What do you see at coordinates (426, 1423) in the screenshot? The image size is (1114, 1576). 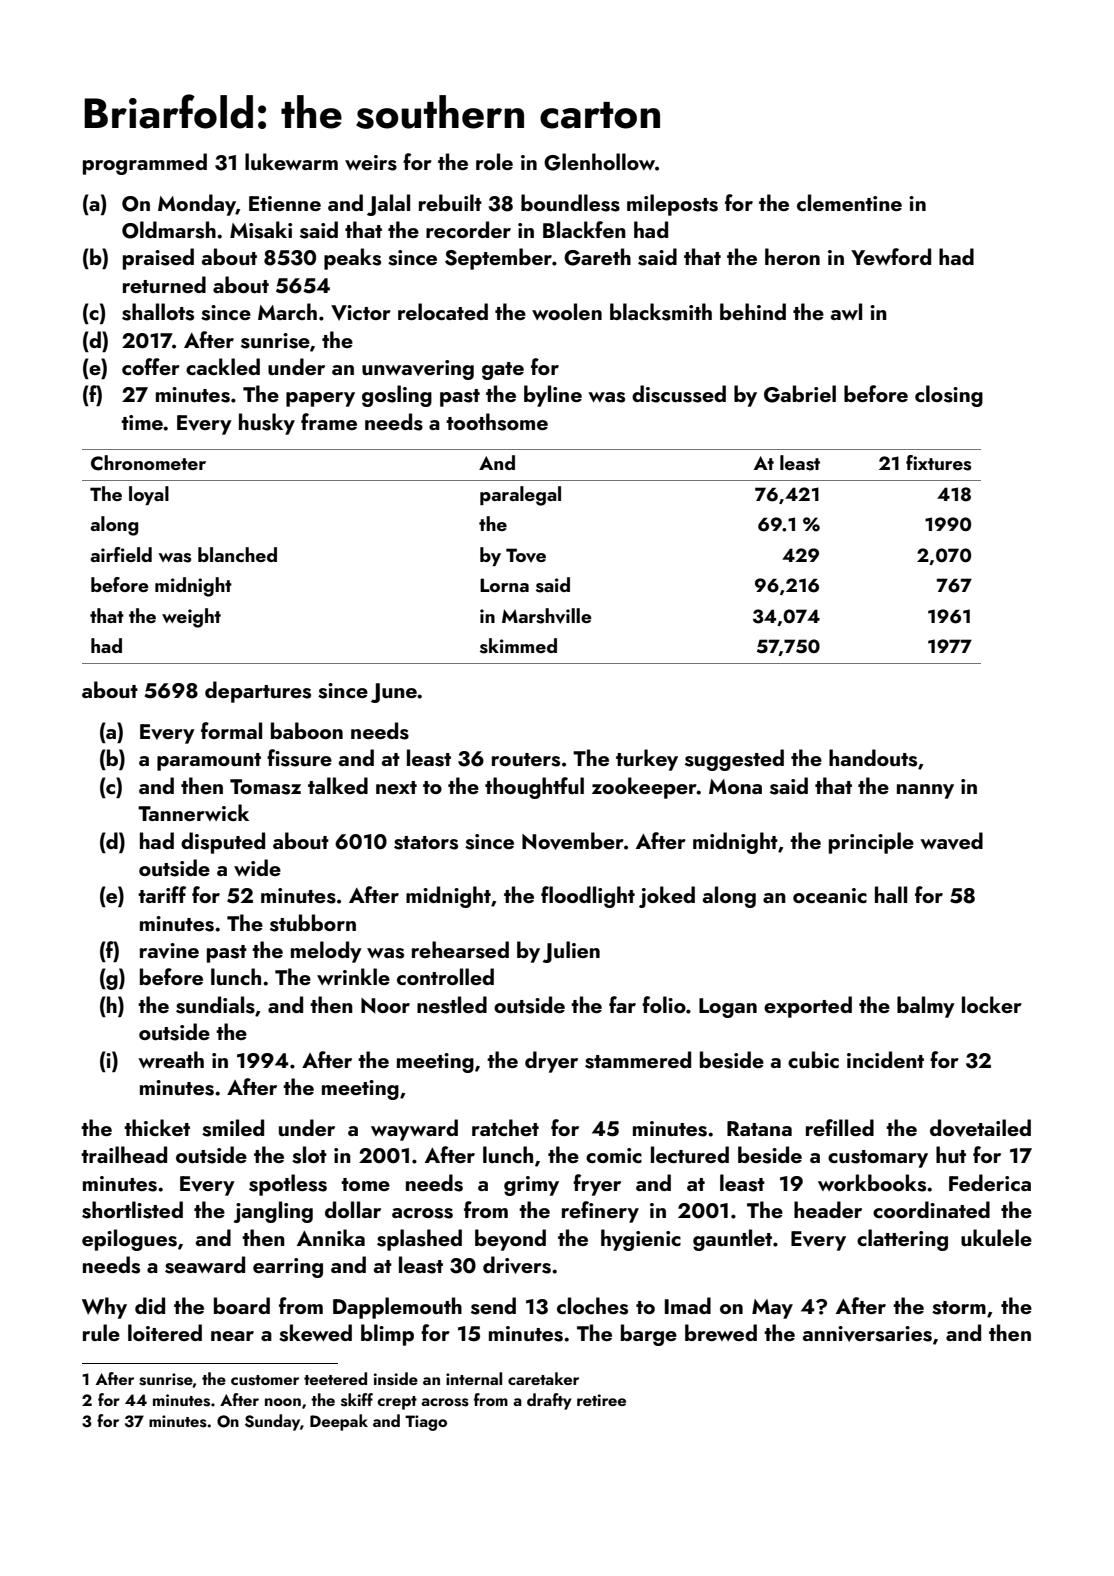 I see `Tiago` at bounding box center [426, 1423].
